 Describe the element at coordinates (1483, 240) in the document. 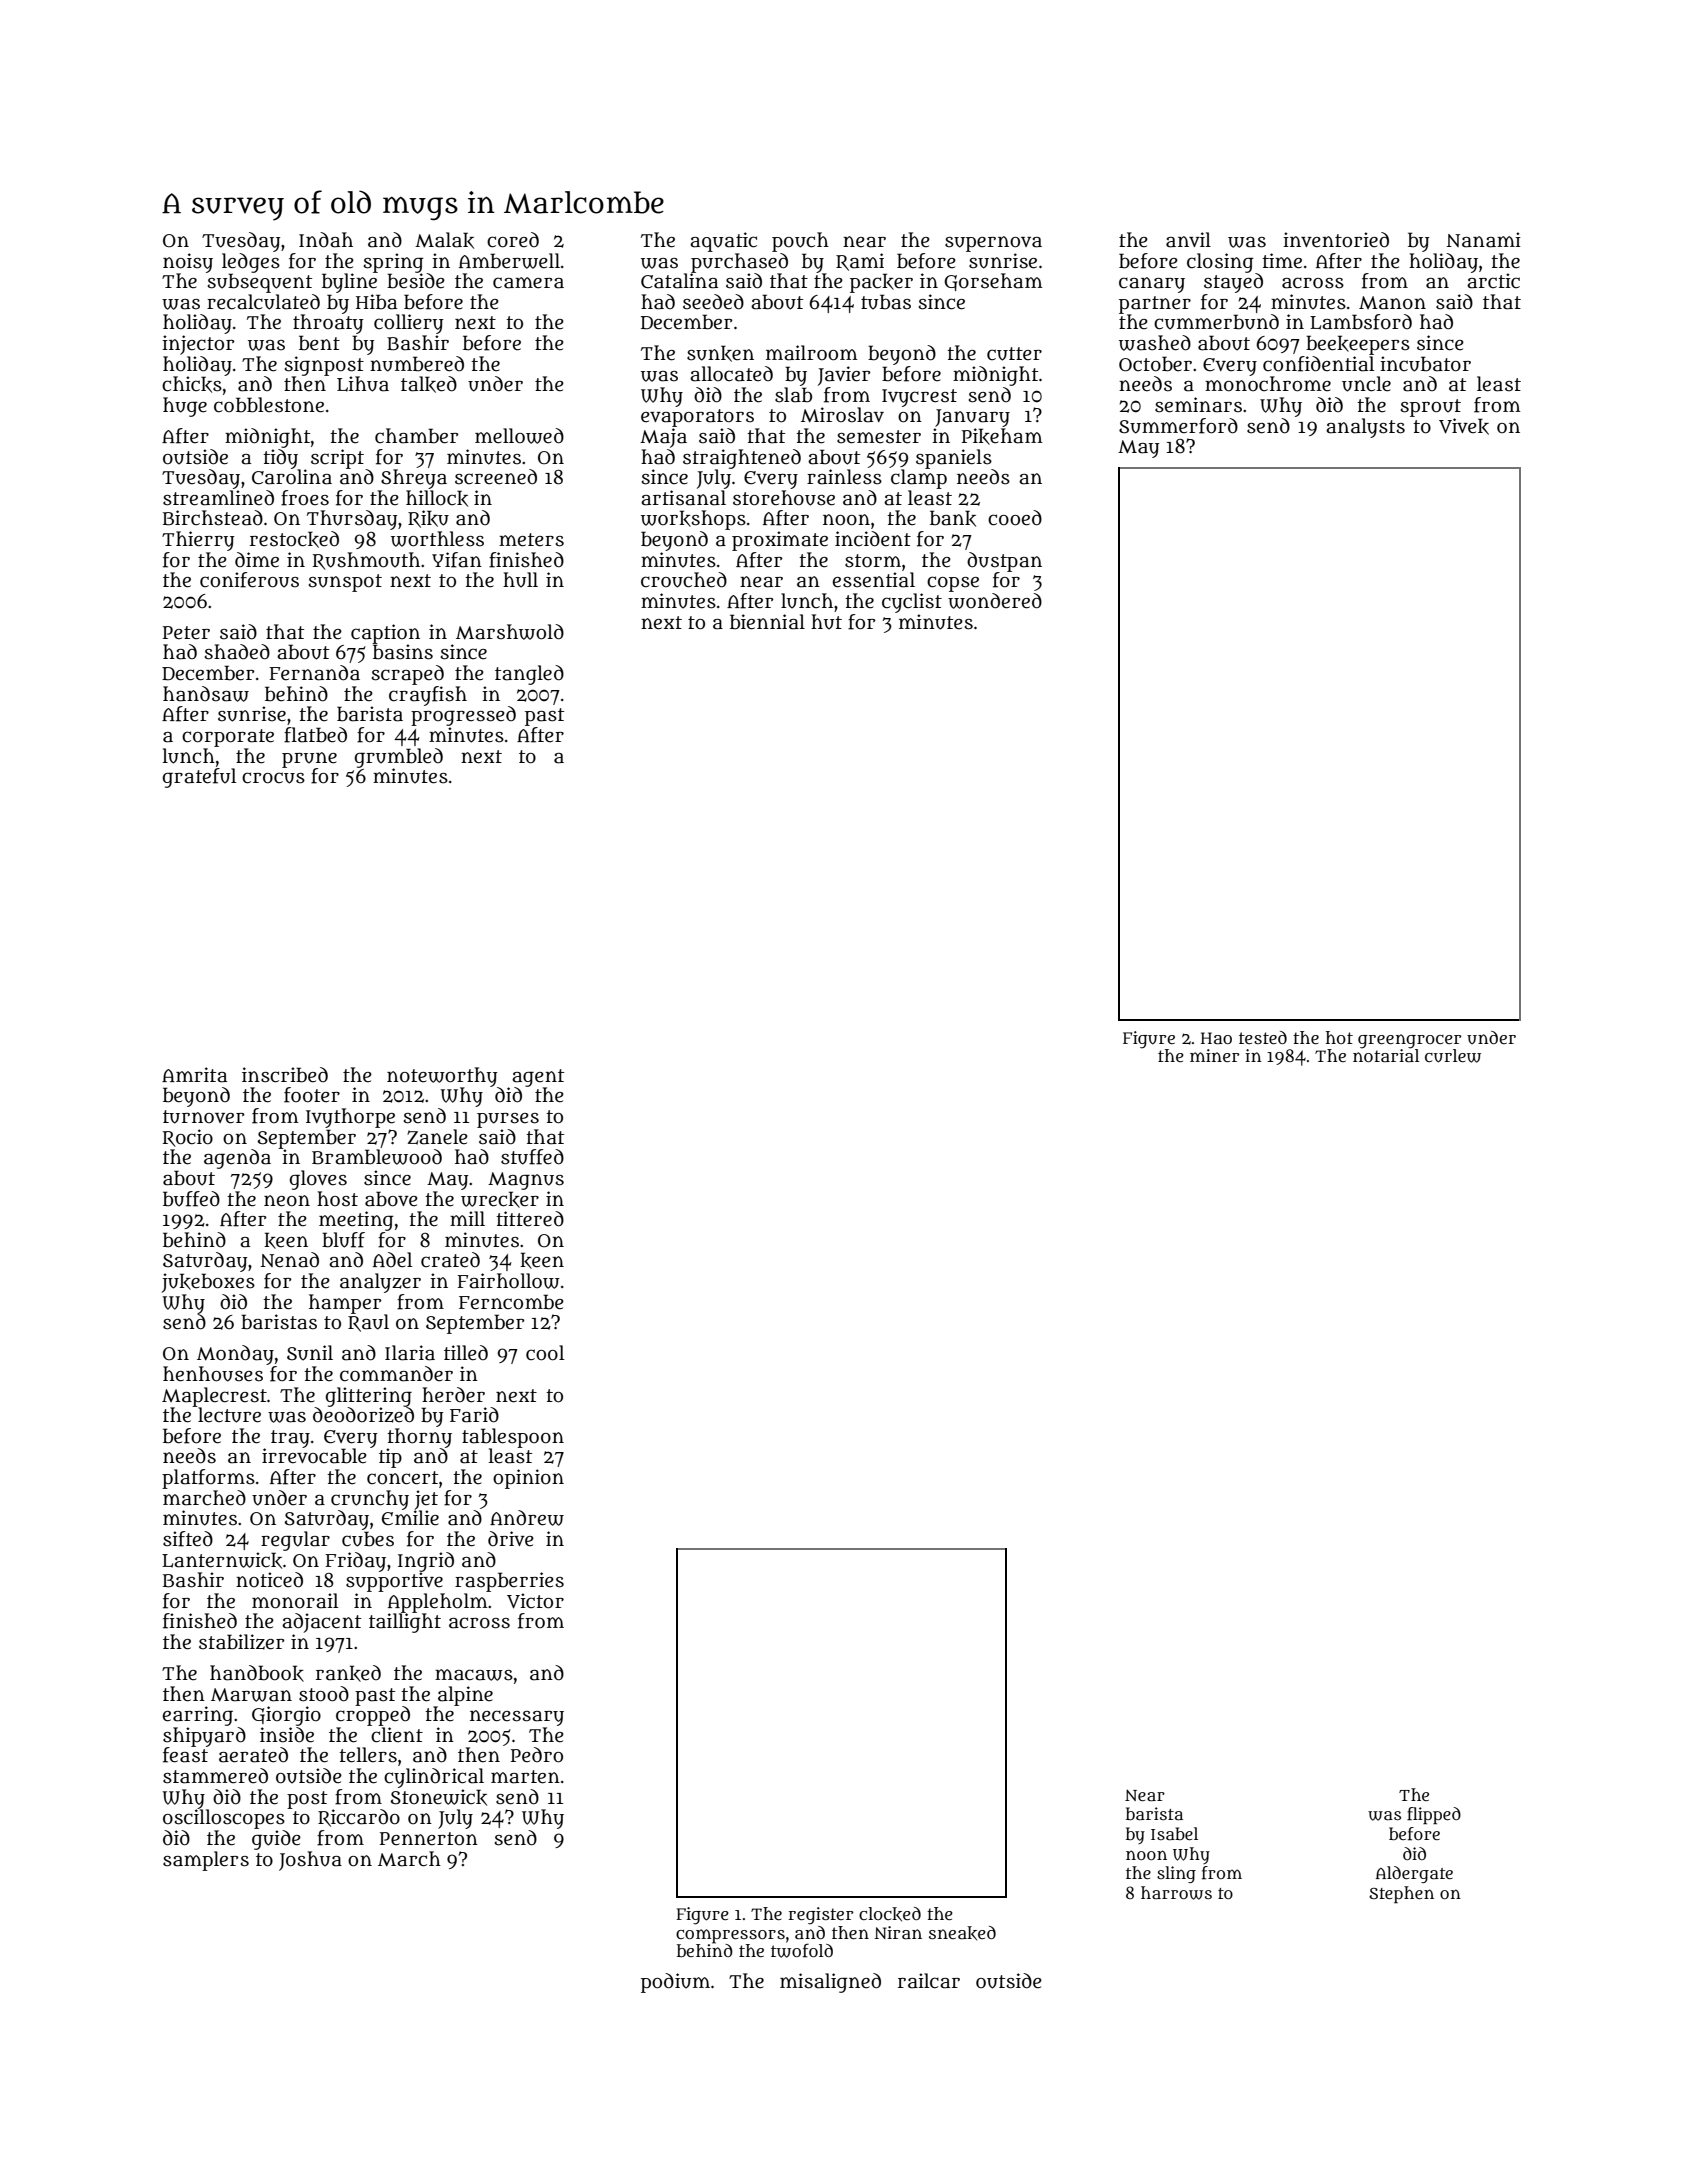

I see `Nanami` at that location.
